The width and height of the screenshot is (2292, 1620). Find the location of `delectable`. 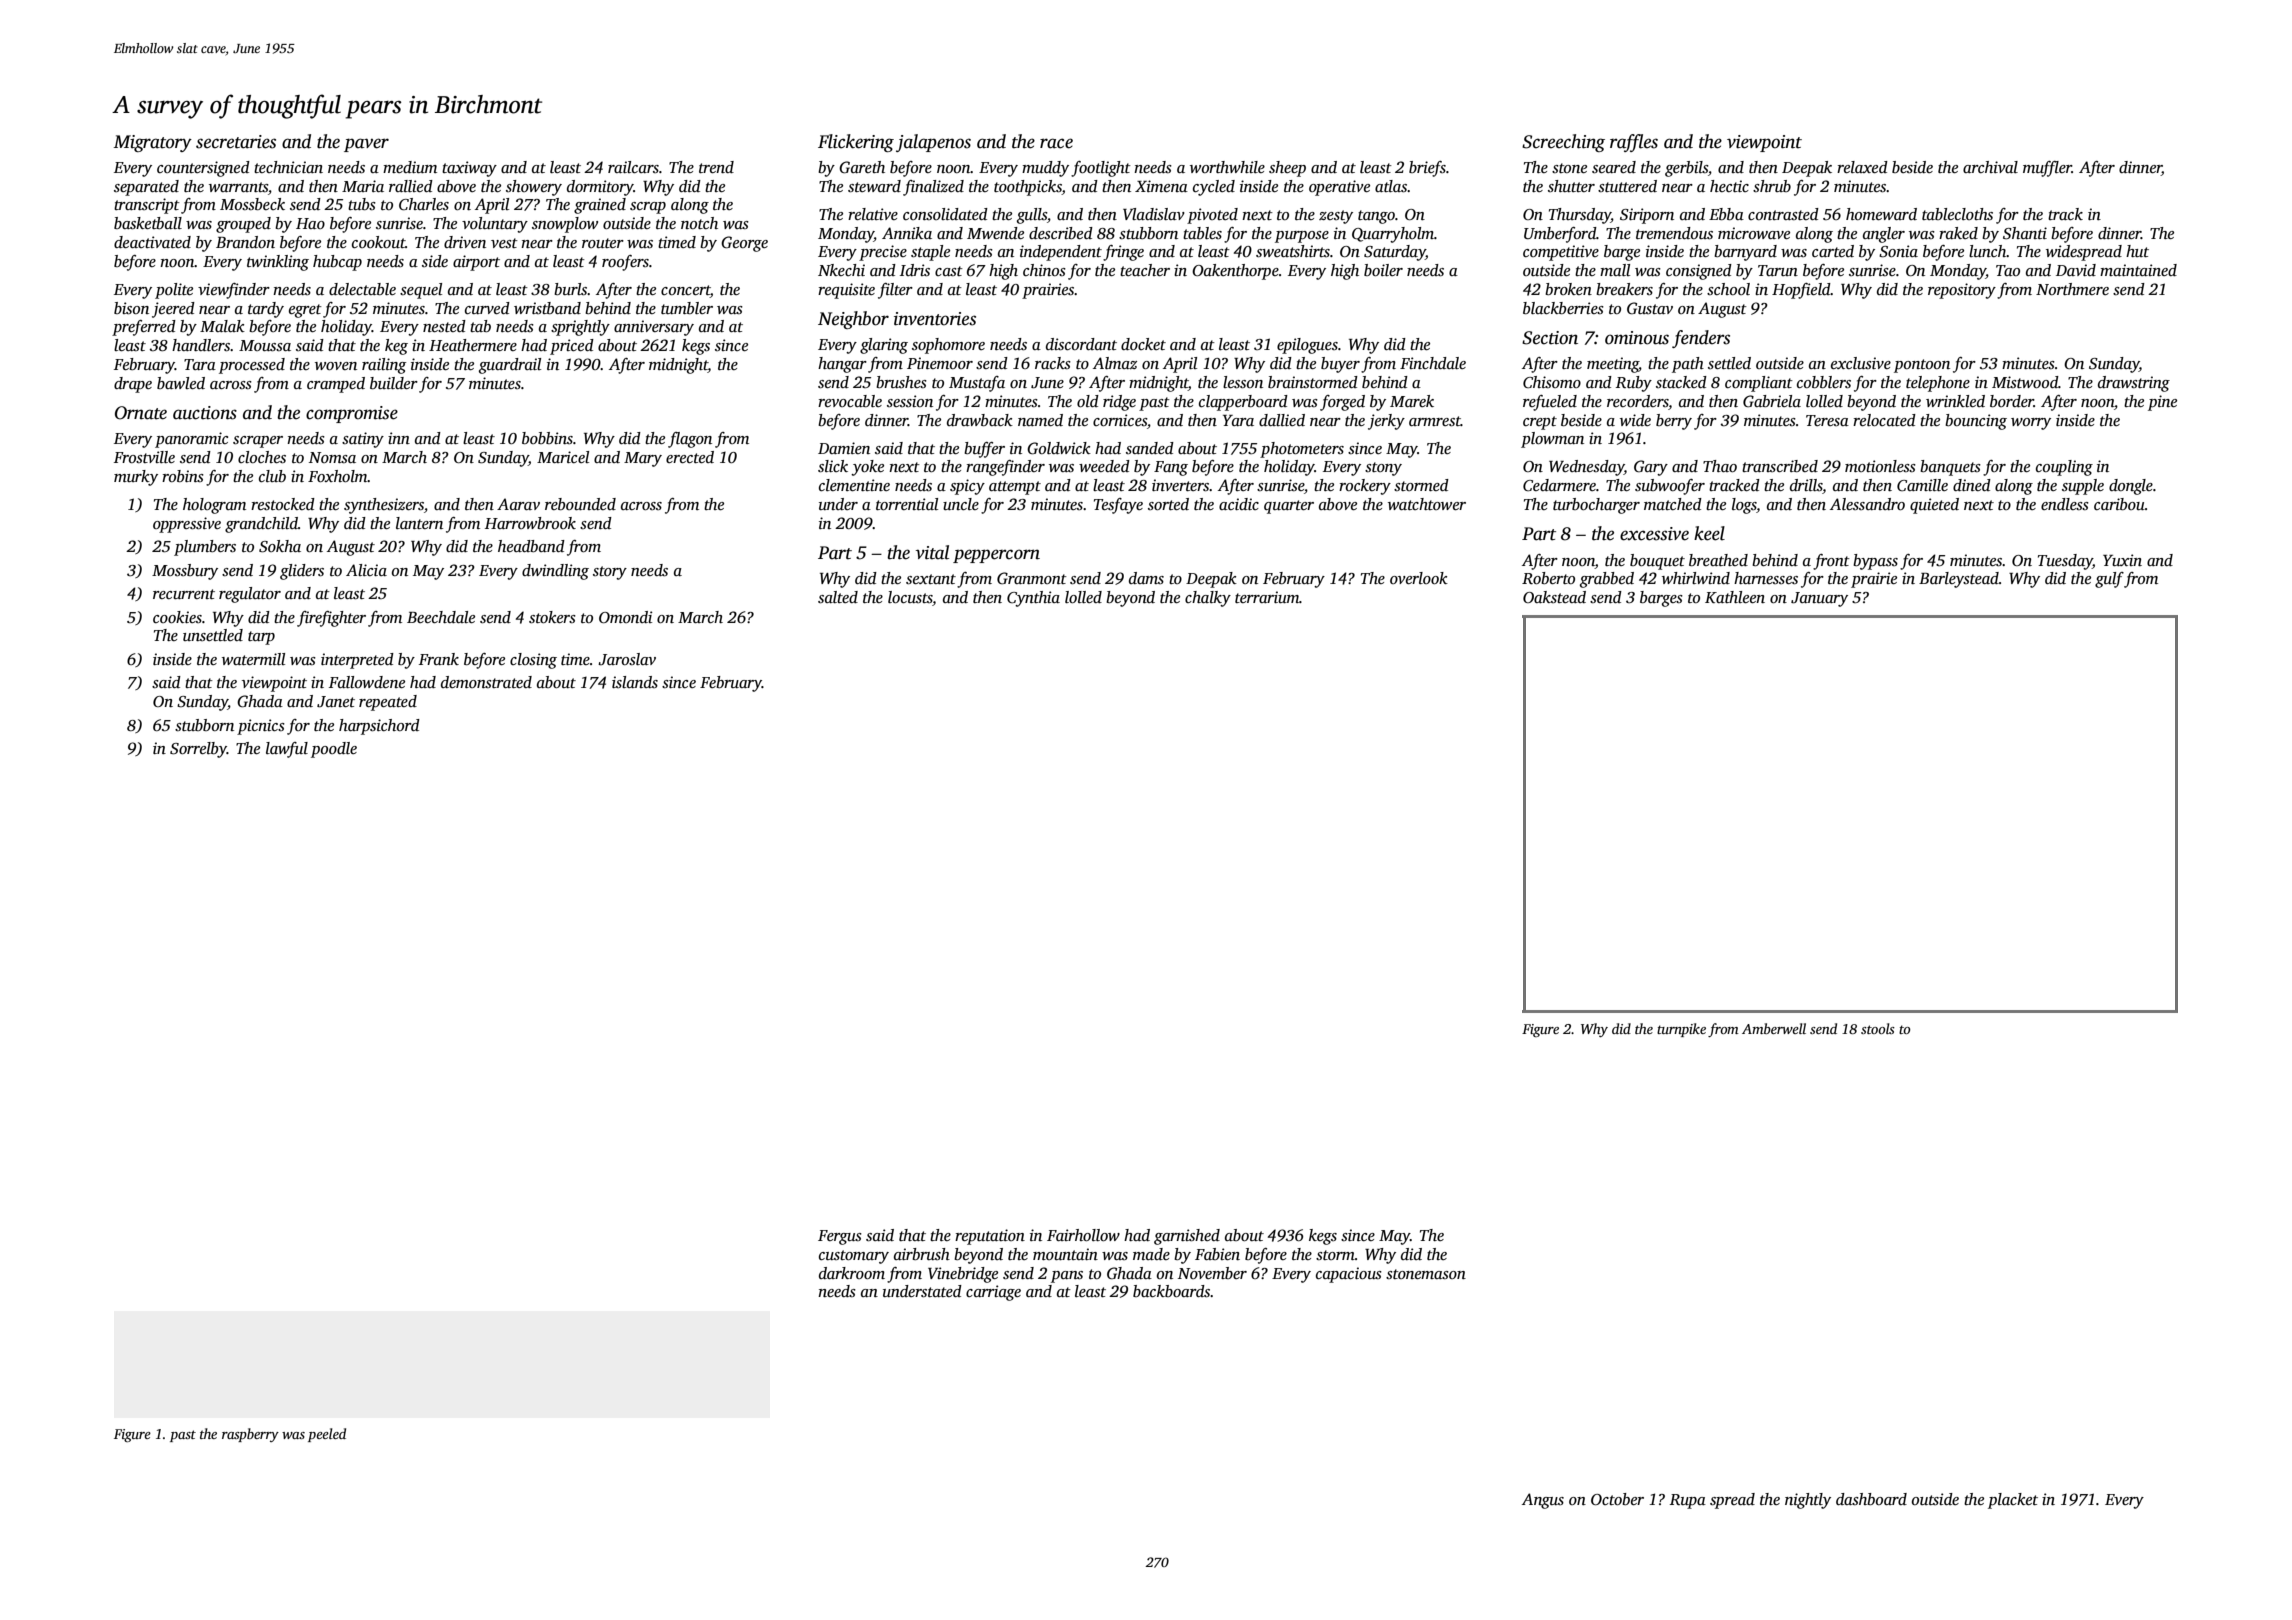

delectable is located at coordinates (362, 289).
